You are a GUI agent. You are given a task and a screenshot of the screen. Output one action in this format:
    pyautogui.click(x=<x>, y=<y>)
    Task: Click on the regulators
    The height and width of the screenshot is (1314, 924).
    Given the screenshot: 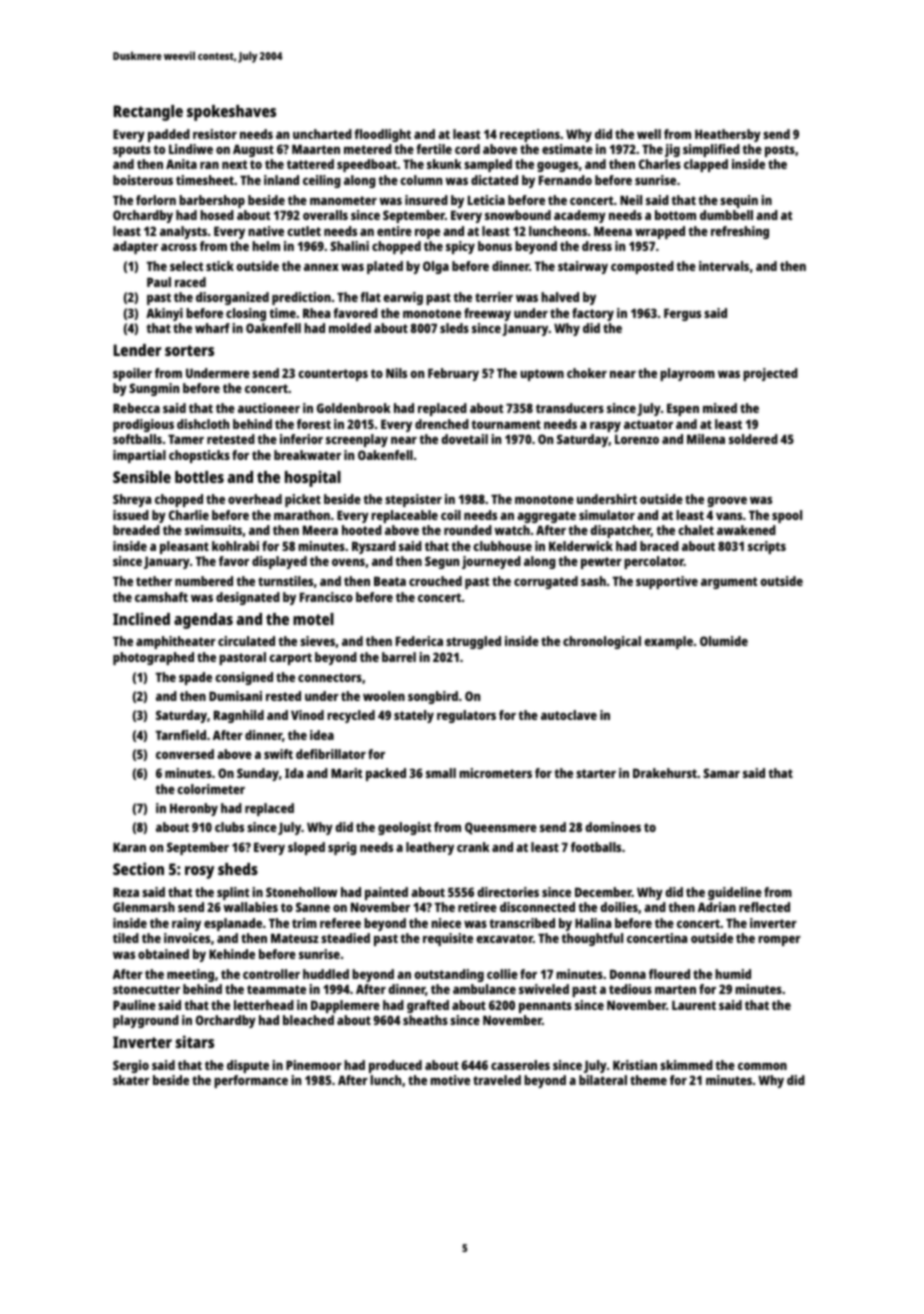 What is the action you would take?
    pyautogui.click(x=466, y=716)
